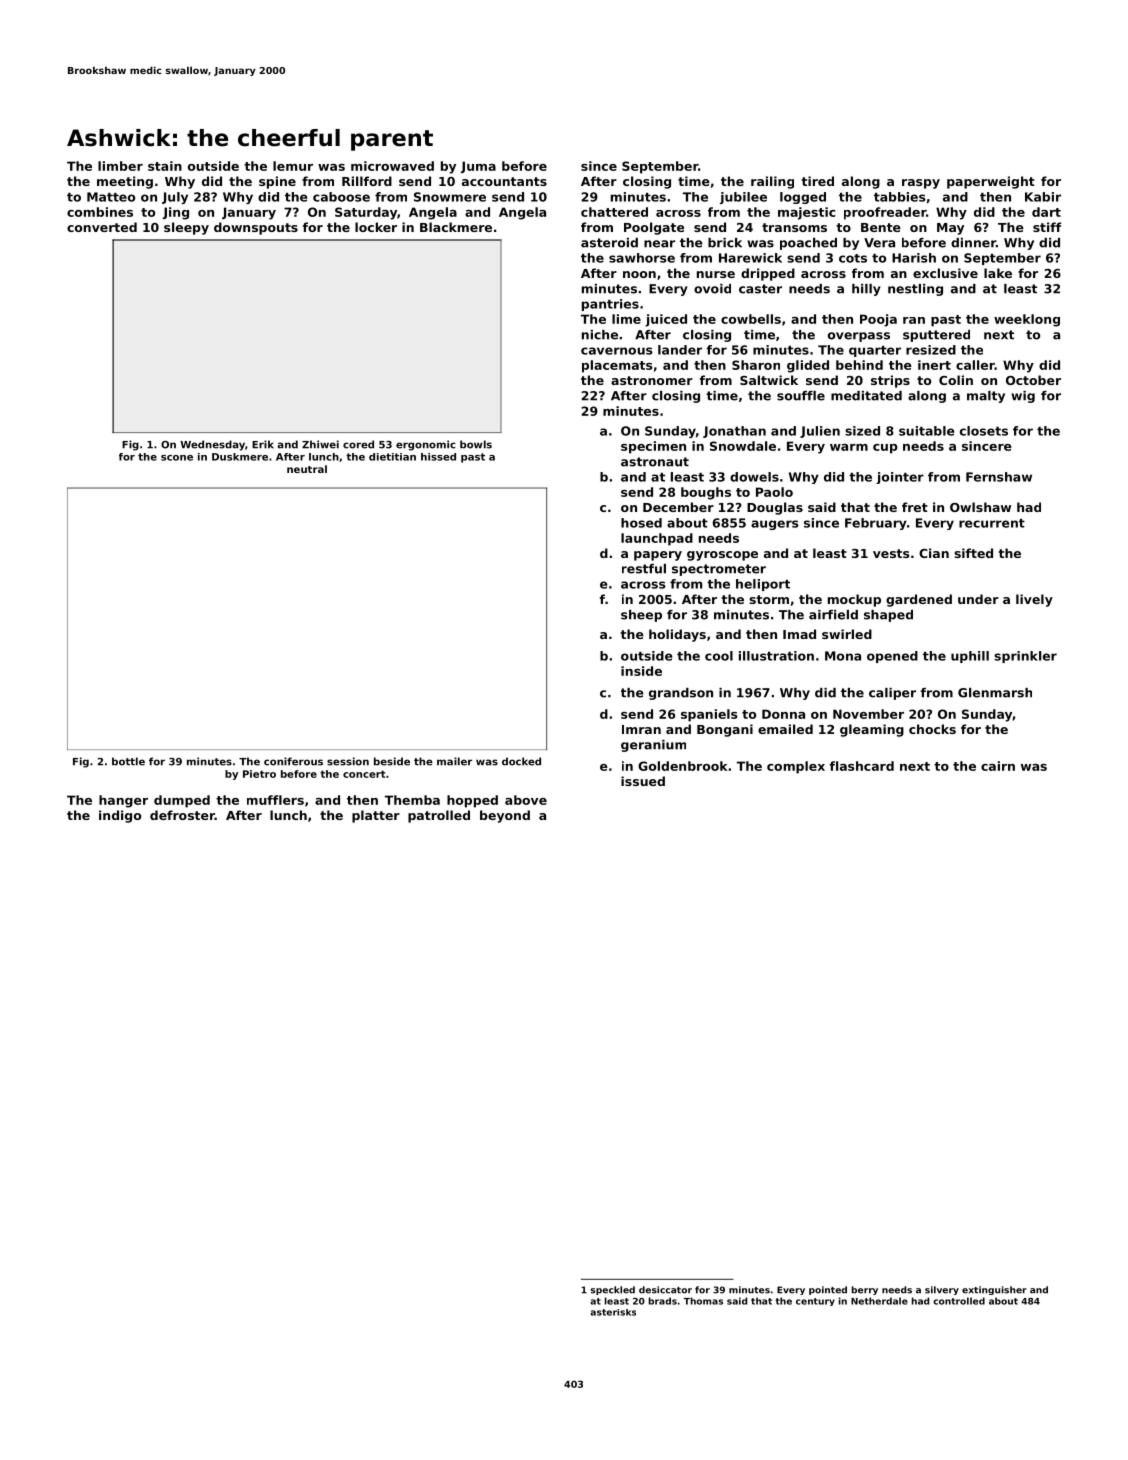 Image resolution: width=1128 pixels, height=1460 pixels. What do you see at coordinates (1027, 320) in the screenshot?
I see `weeklong` at bounding box center [1027, 320].
